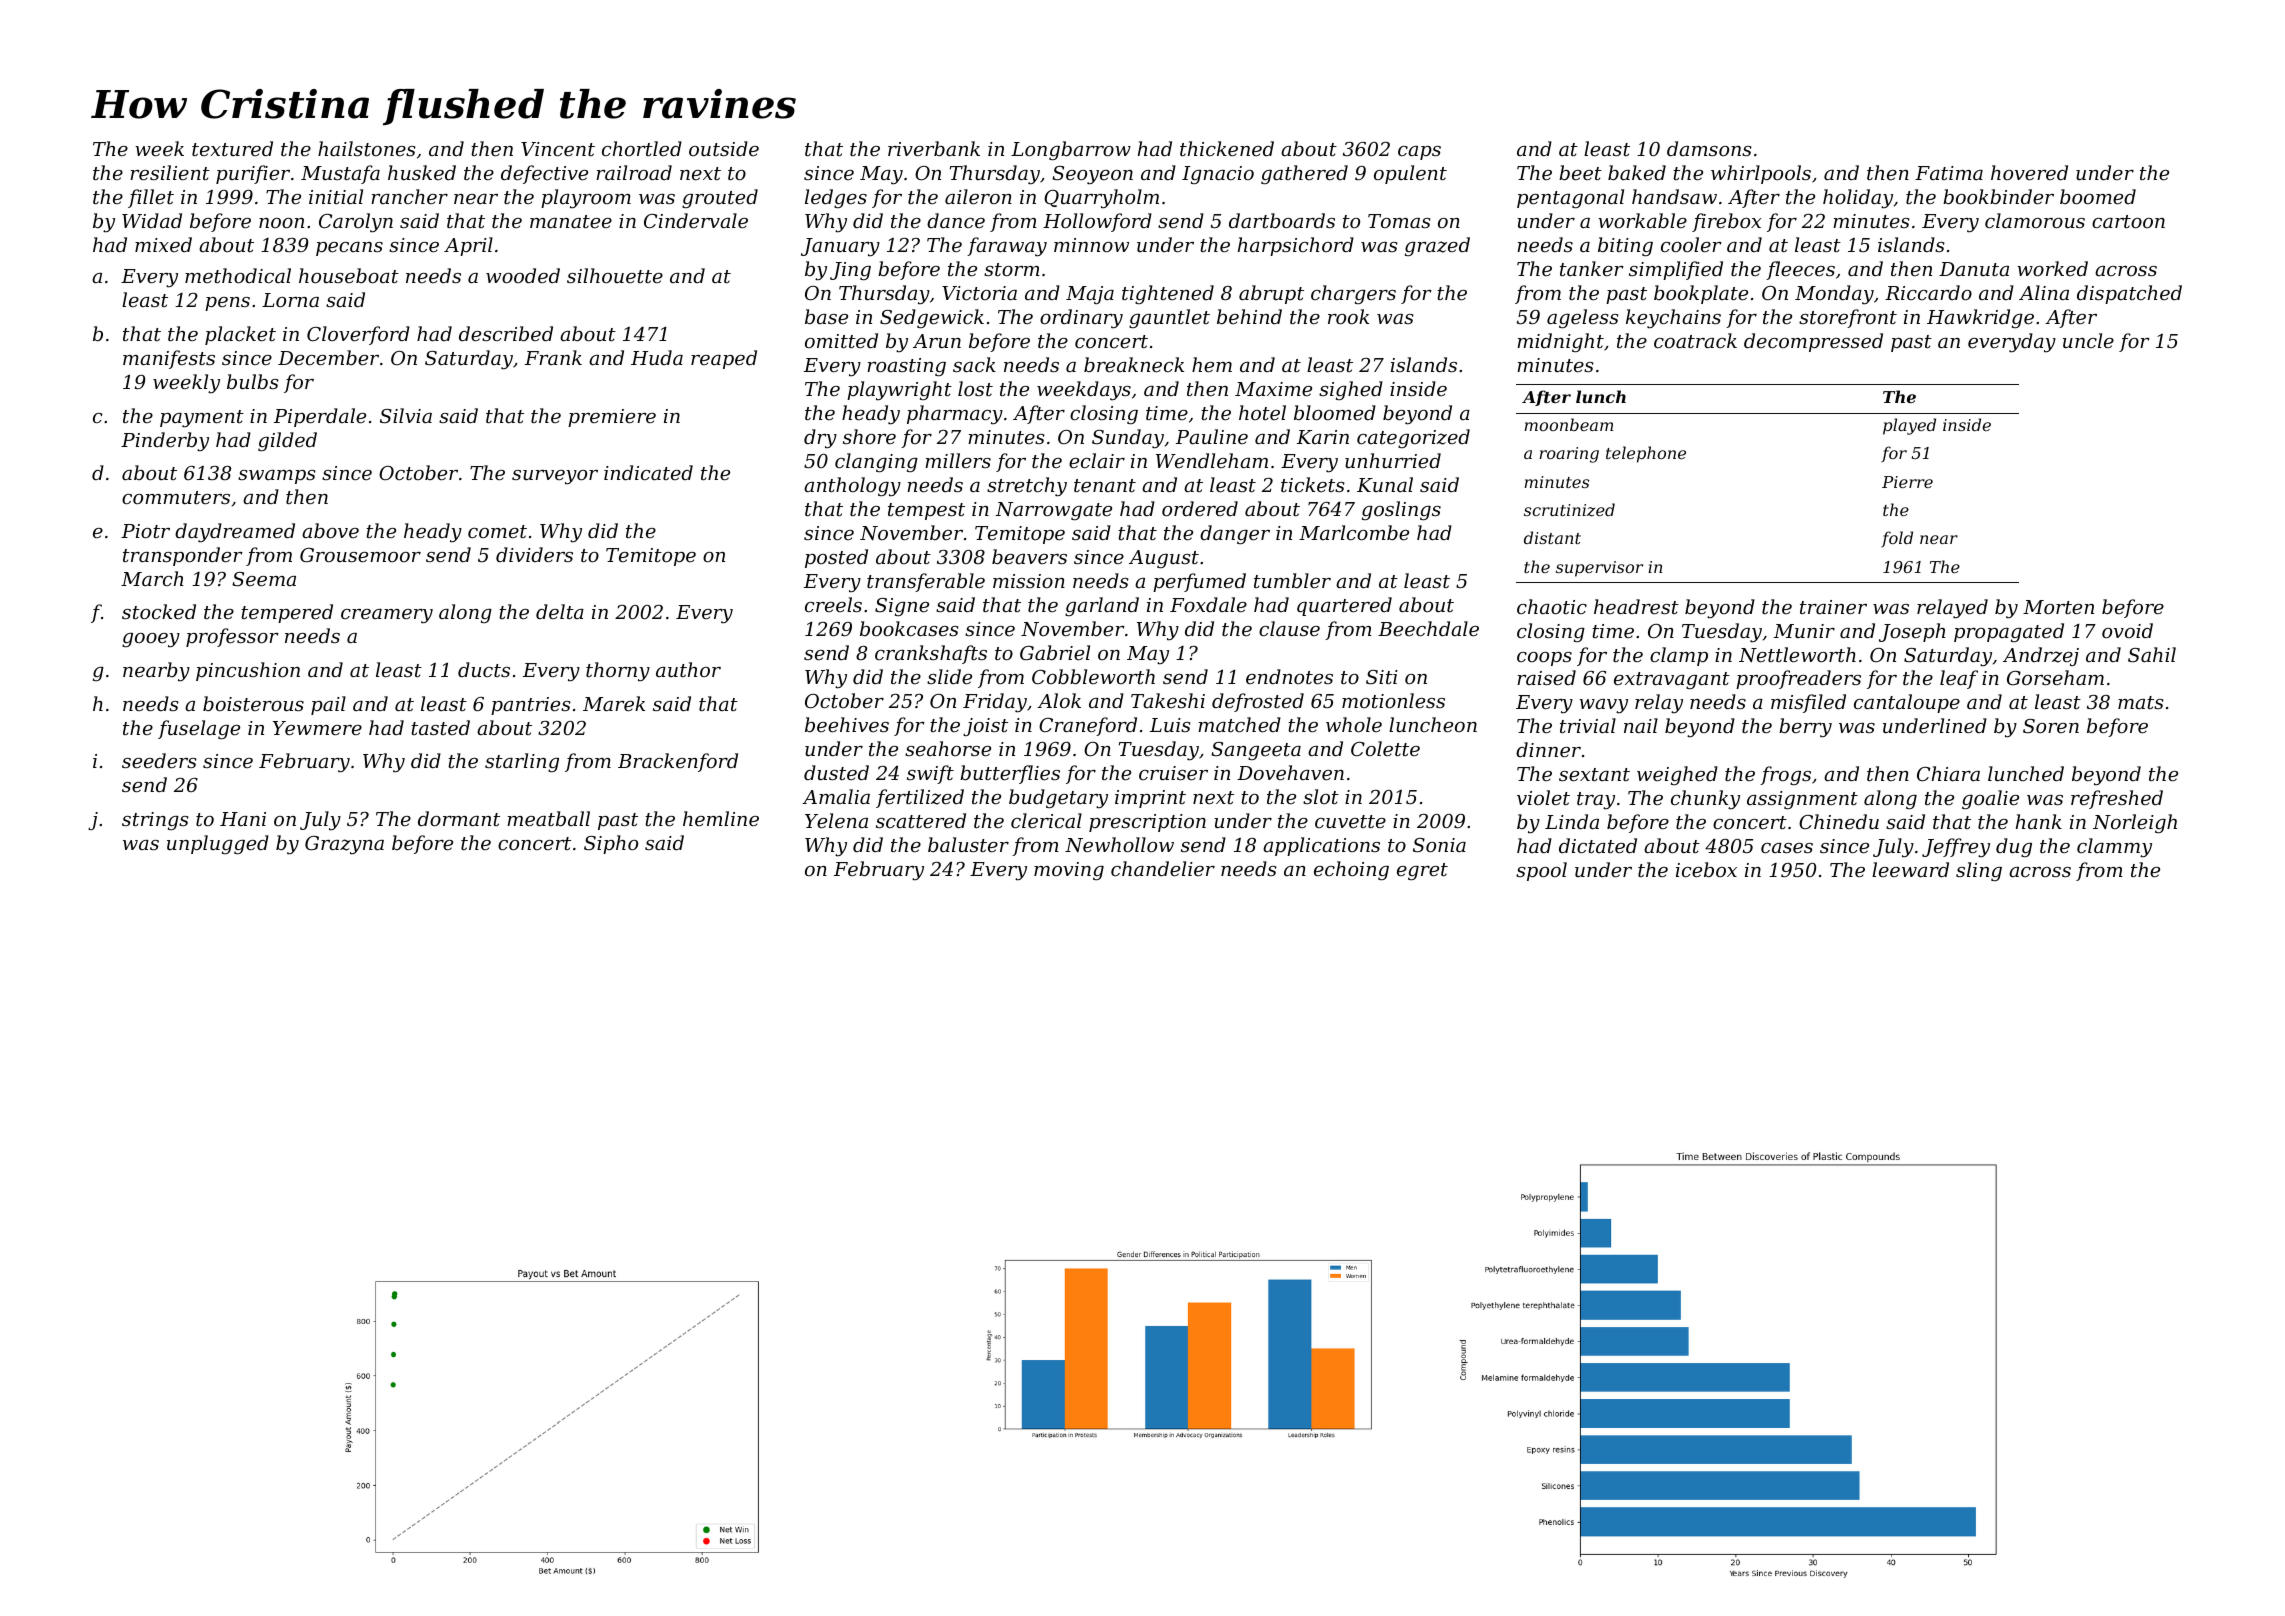 This page has width=2285, height=1616. I want to click on clanging, so click(876, 462).
